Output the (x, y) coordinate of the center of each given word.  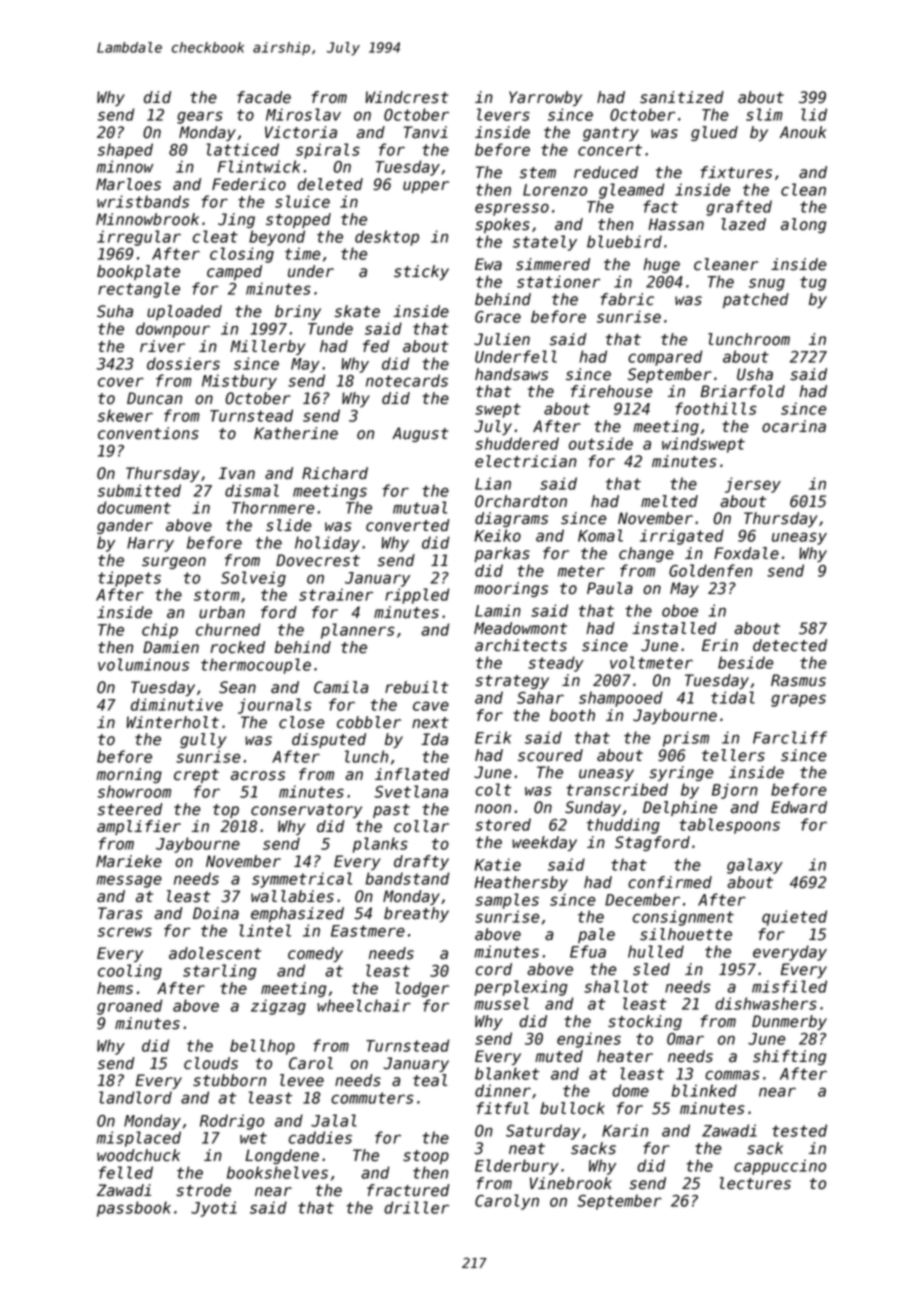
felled (126, 1172)
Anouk (803, 132)
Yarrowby (545, 98)
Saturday (543, 1132)
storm (217, 595)
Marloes (128, 184)
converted (408, 525)
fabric (627, 299)
